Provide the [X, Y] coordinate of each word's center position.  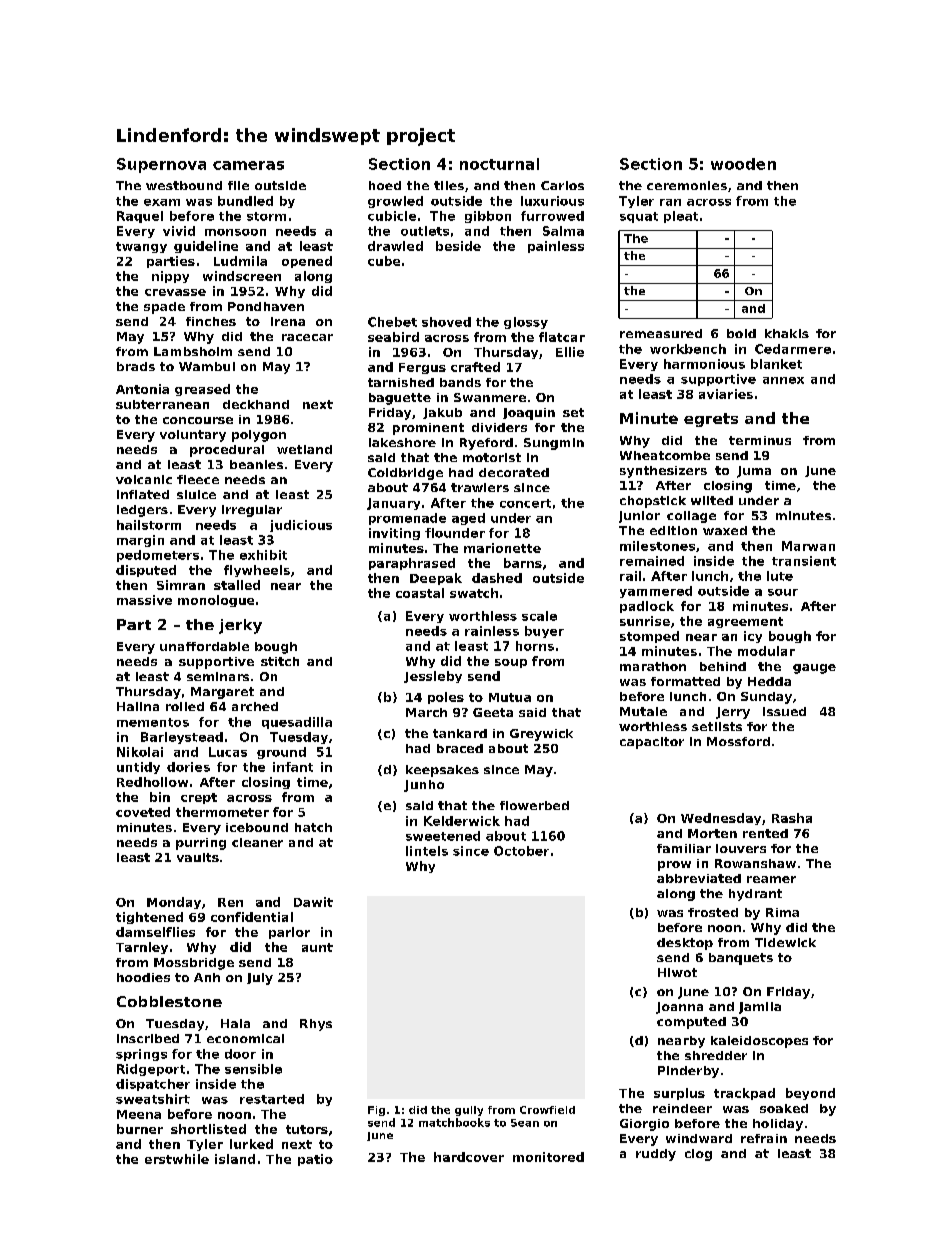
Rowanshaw [755, 863]
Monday [174, 903]
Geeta [493, 712]
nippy [170, 277]
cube [384, 261]
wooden [743, 164]
